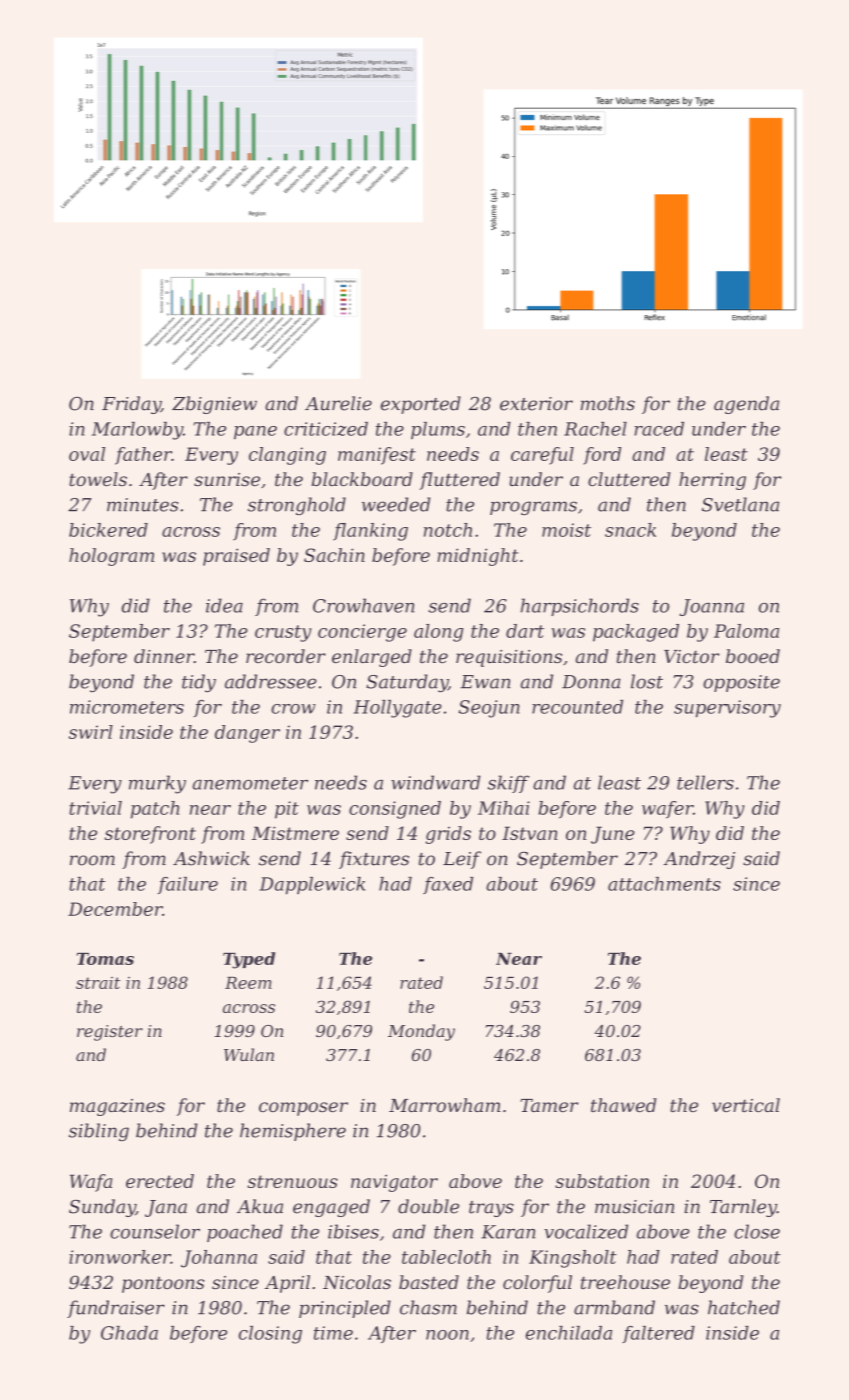 This document has height=1400, width=849. I want to click on treehouse, so click(625, 1282).
